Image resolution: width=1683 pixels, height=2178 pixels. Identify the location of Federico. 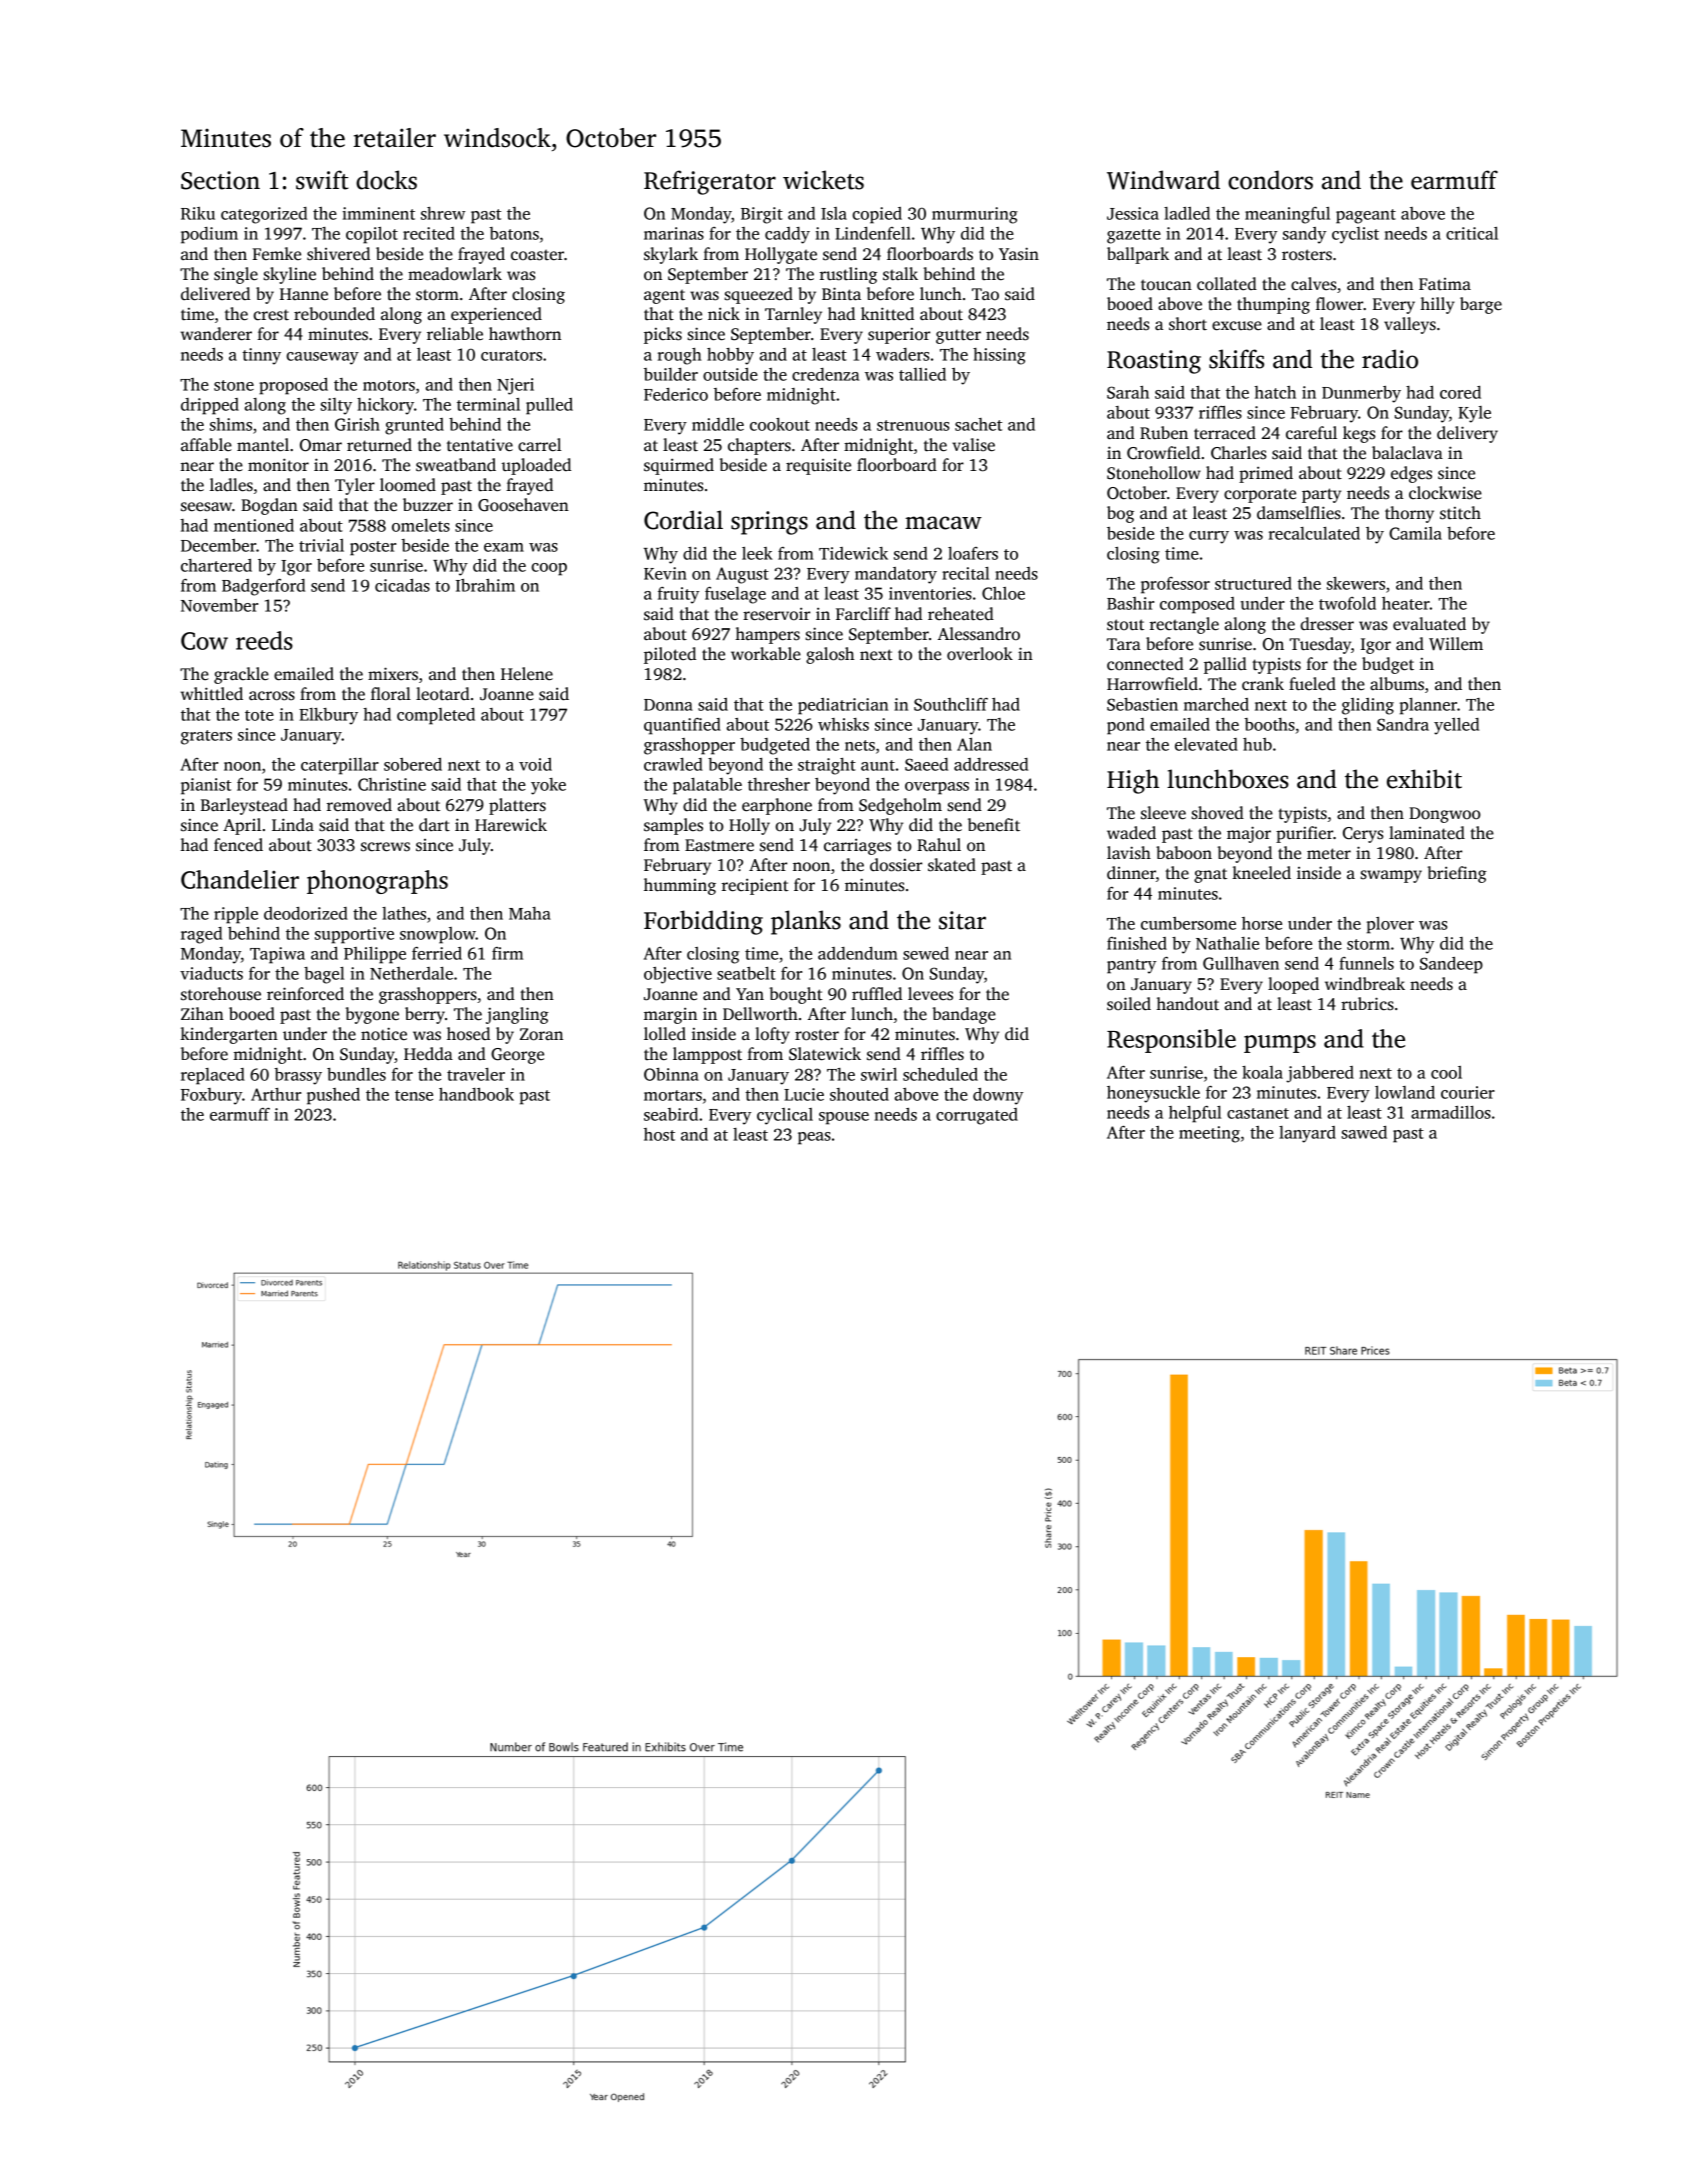
(676, 394).
